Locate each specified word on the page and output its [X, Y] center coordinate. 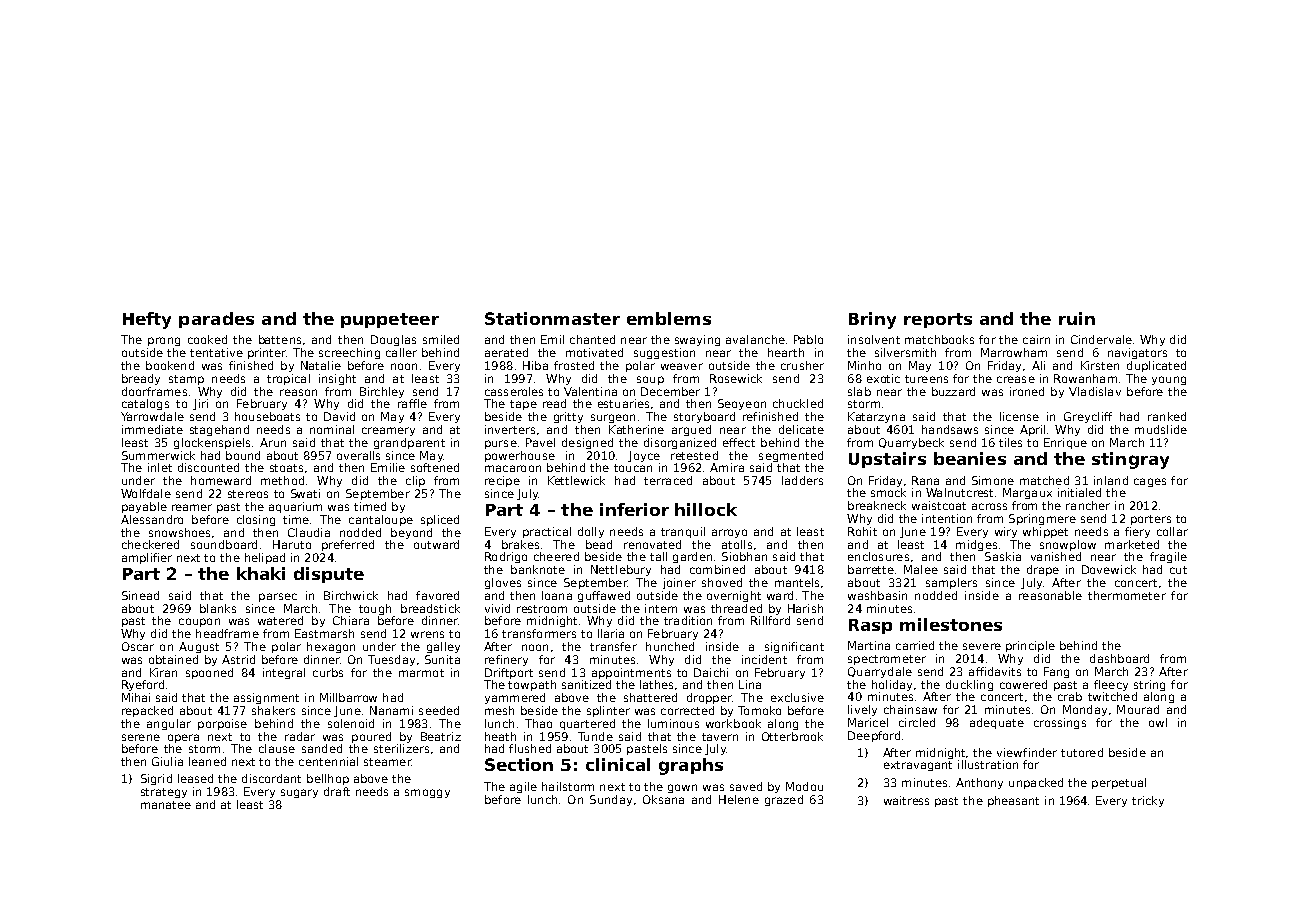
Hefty [147, 320]
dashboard [1119, 658]
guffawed [604, 596]
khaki [261, 573]
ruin [1077, 318]
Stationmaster [552, 318]
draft [337, 791]
